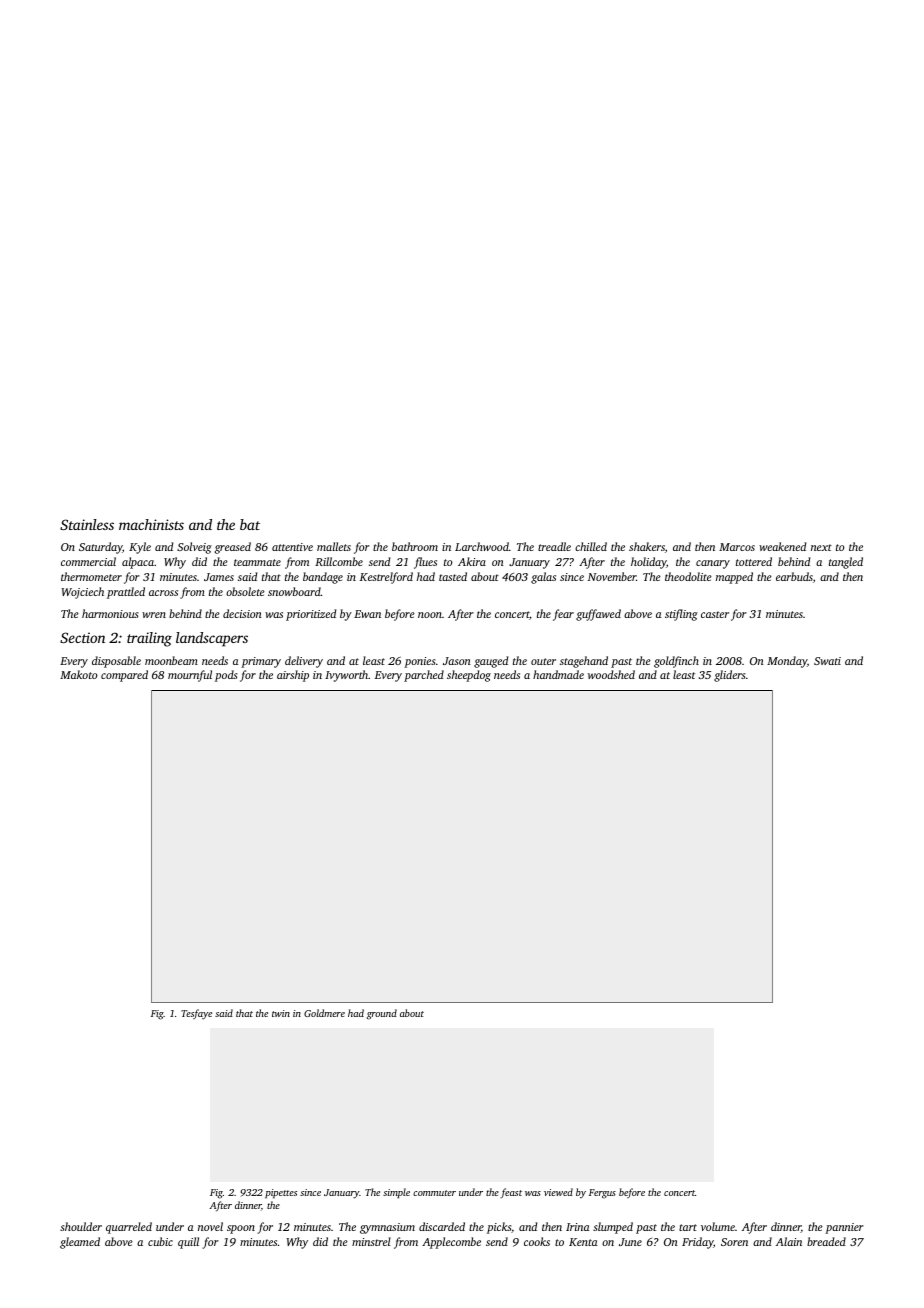  I want to click on Goldmere, so click(324, 1013).
